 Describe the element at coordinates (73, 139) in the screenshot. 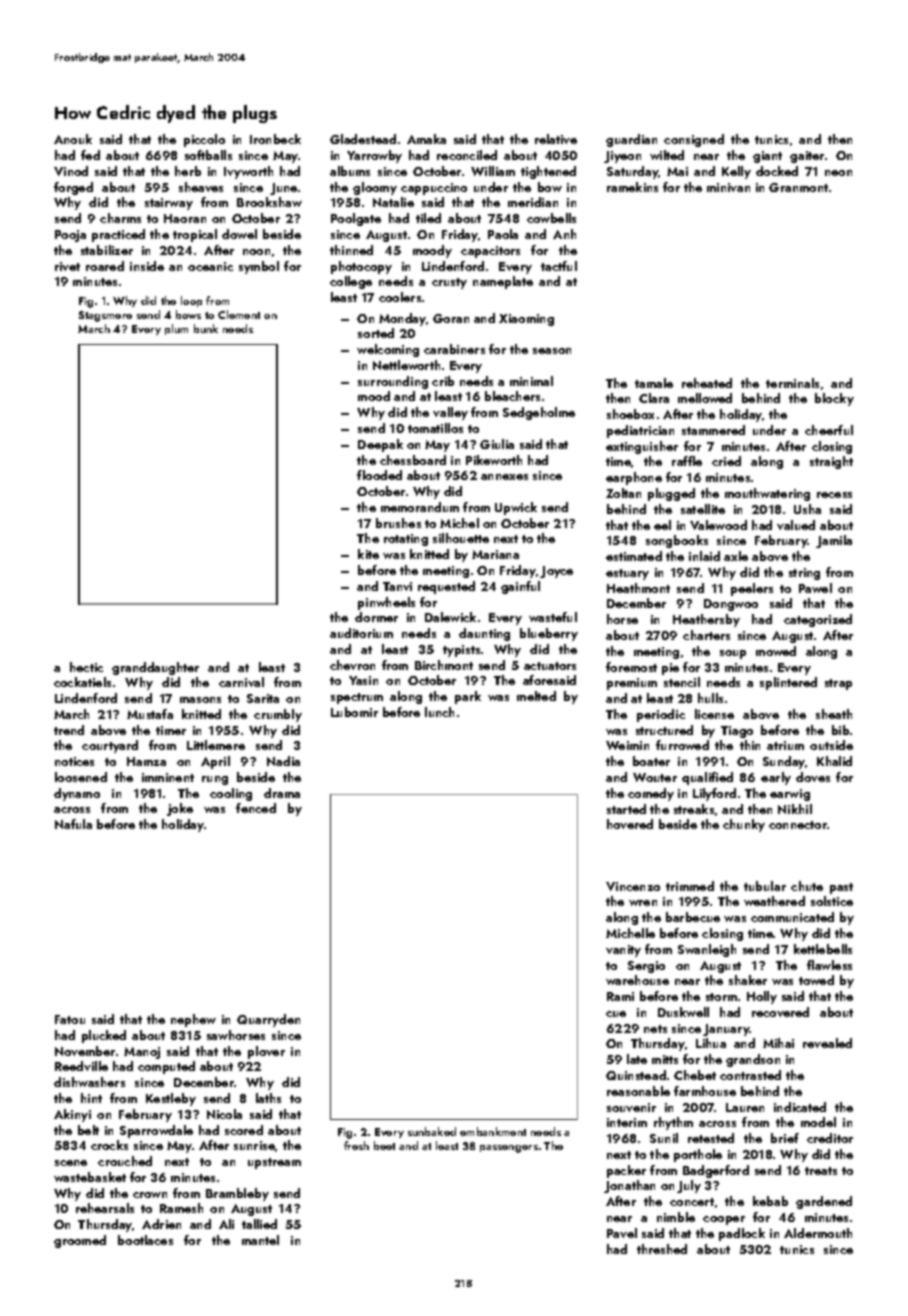

I see `Anouk` at that location.
